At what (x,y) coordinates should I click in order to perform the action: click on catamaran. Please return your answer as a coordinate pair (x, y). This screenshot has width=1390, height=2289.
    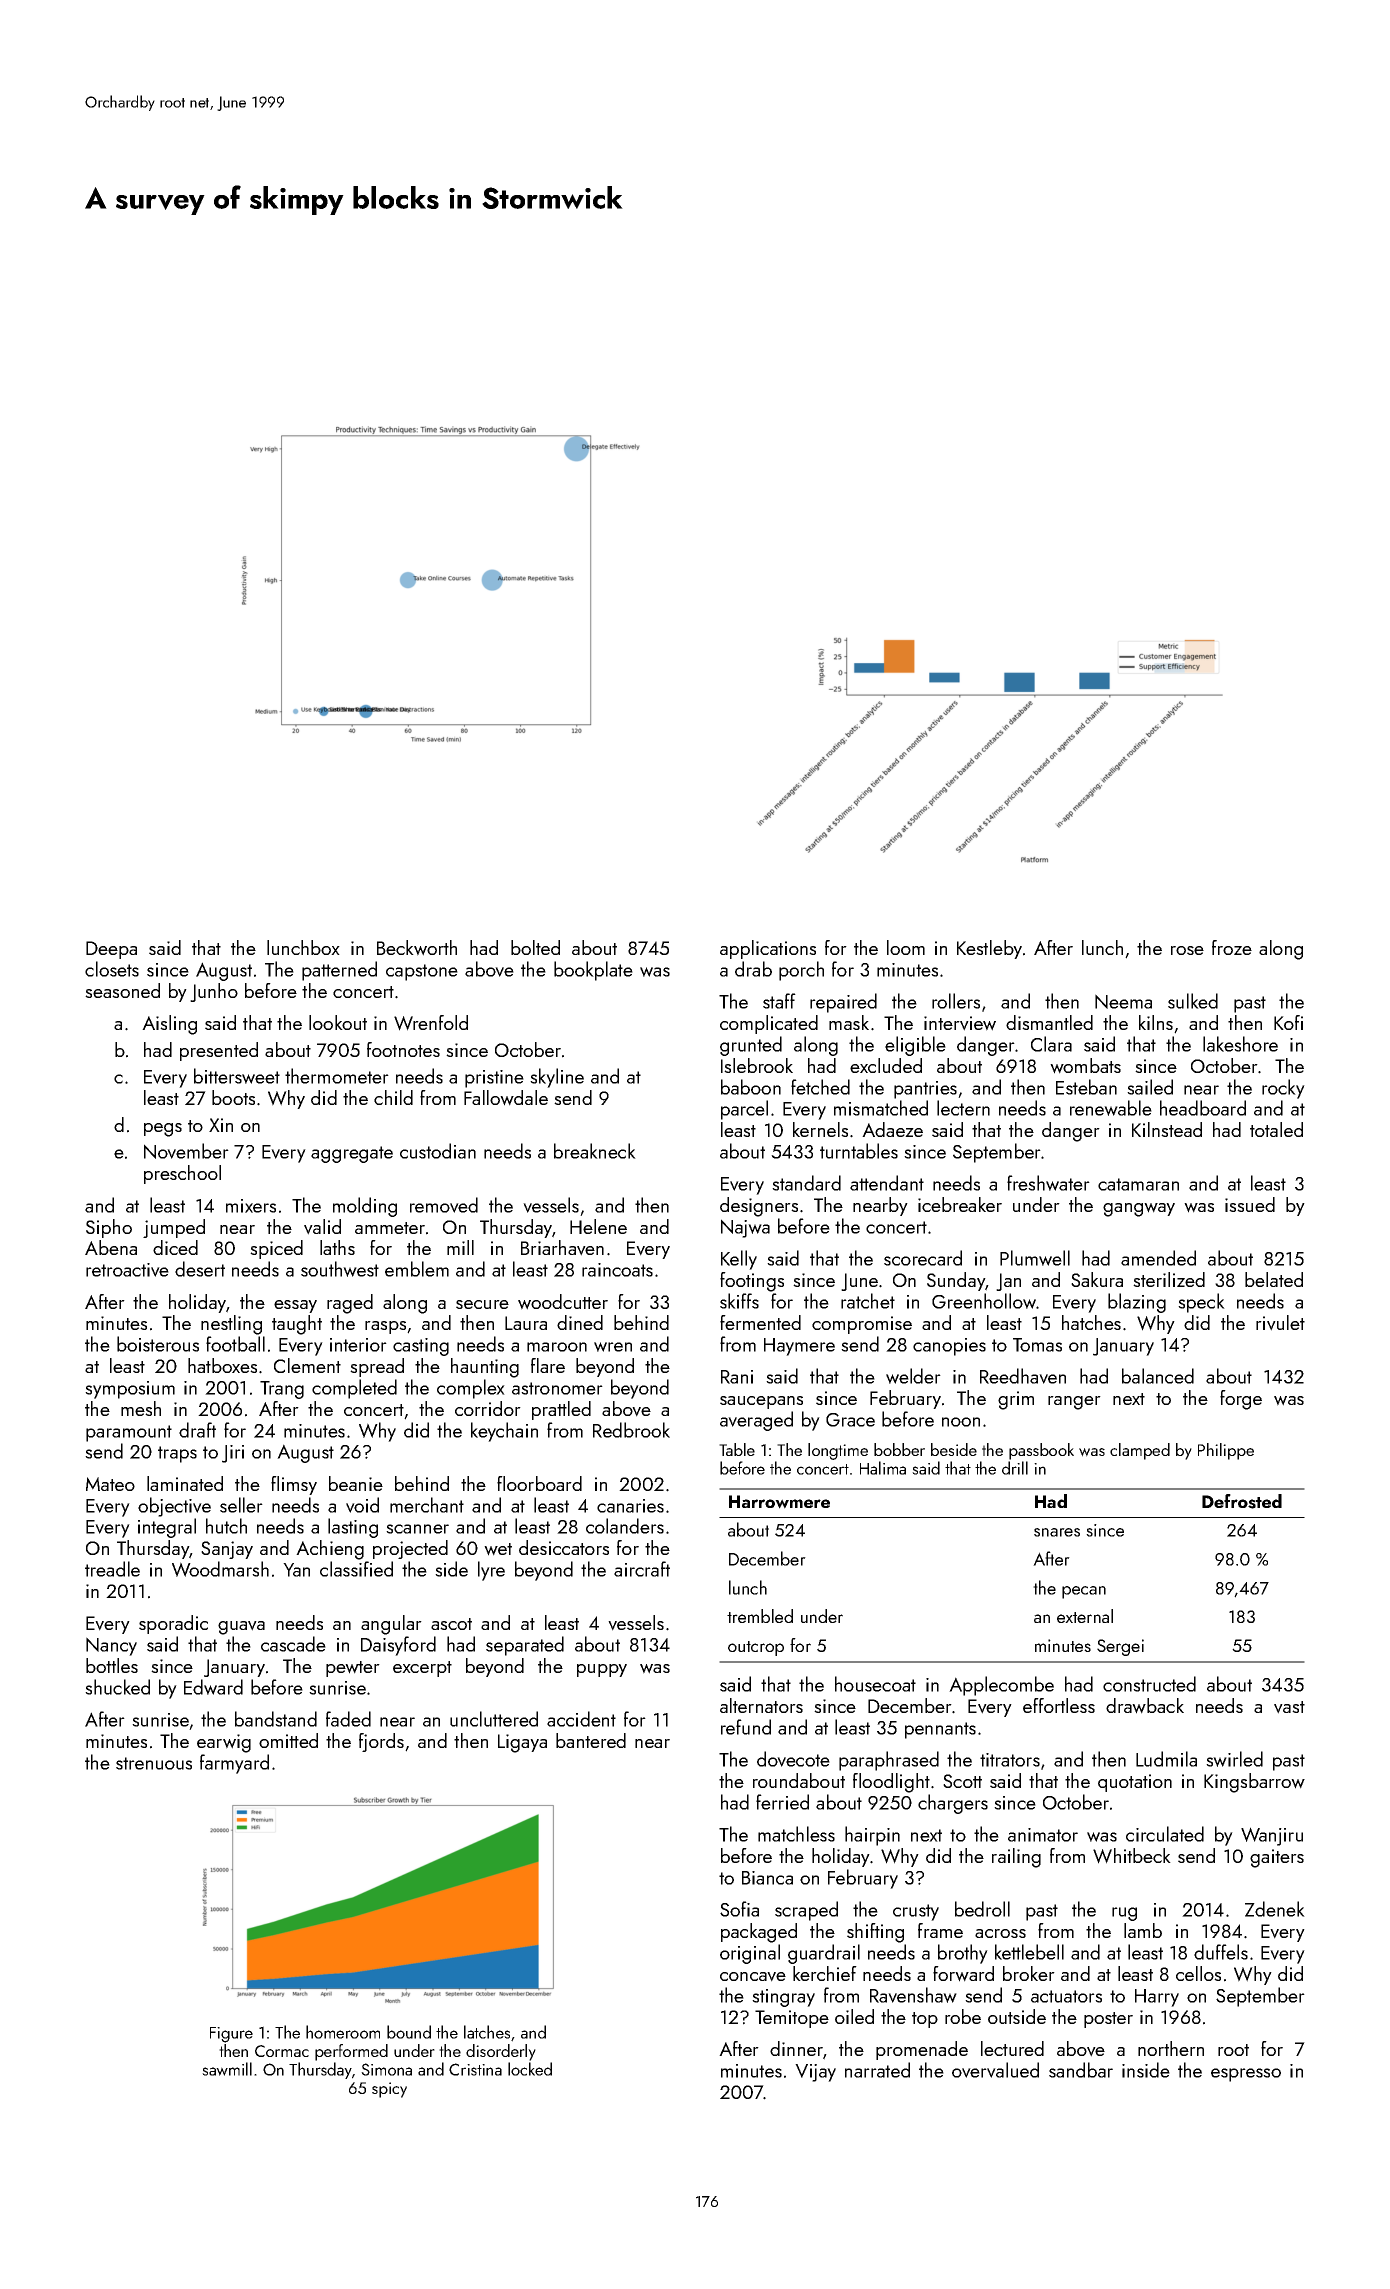
    Looking at the image, I should click on (1138, 1184).
